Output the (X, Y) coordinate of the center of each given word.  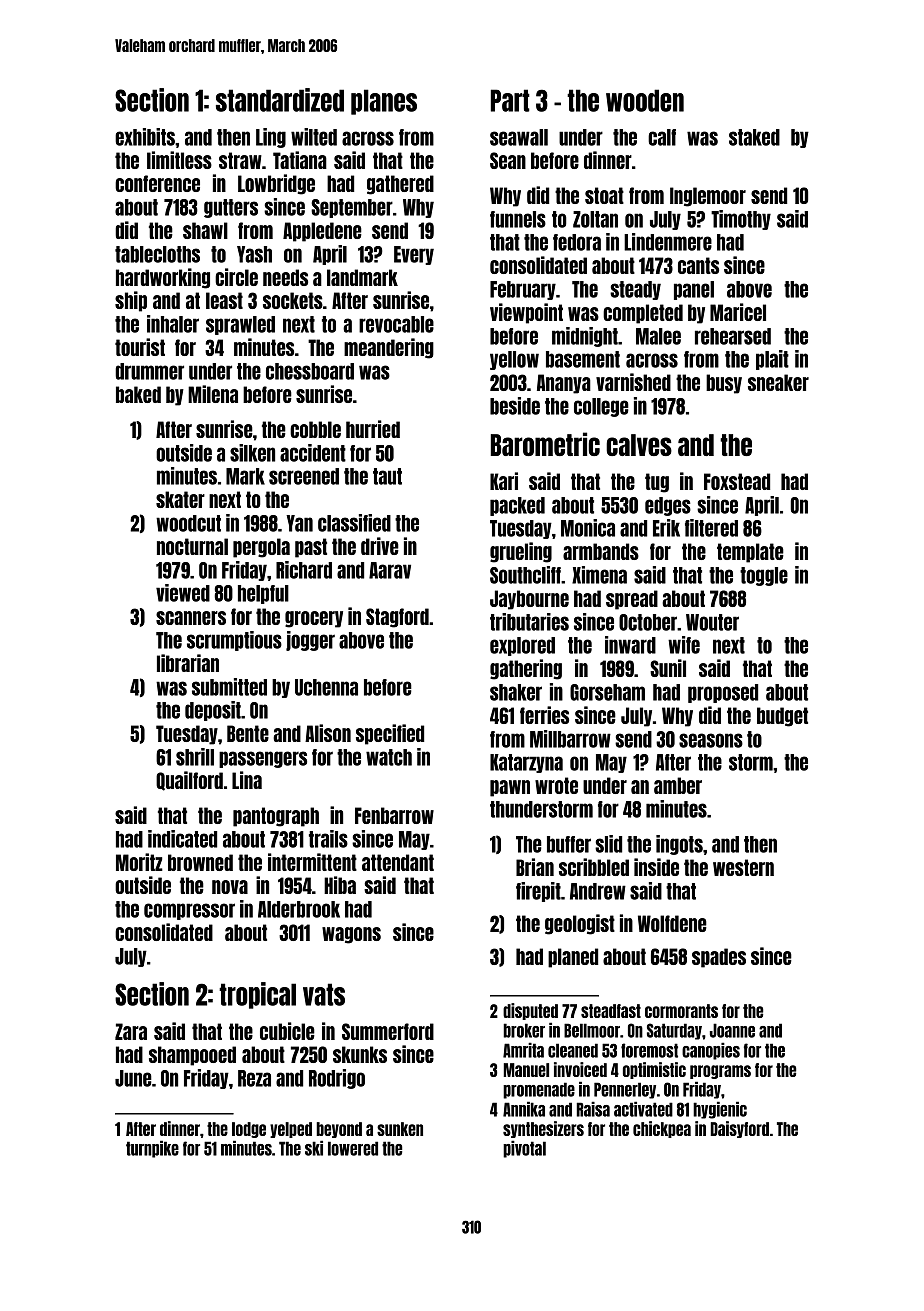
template (750, 553)
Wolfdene (672, 923)
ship (131, 301)
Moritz (139, 862)
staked (754, 137)
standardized (280, 100)
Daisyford (739, 1129)
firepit (538, 892)
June (133, 1078)
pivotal (524, 1149)
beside (515, 406)
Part (510, 100)
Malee (658, 336)
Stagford (397, 618)
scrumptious (234, 641)
